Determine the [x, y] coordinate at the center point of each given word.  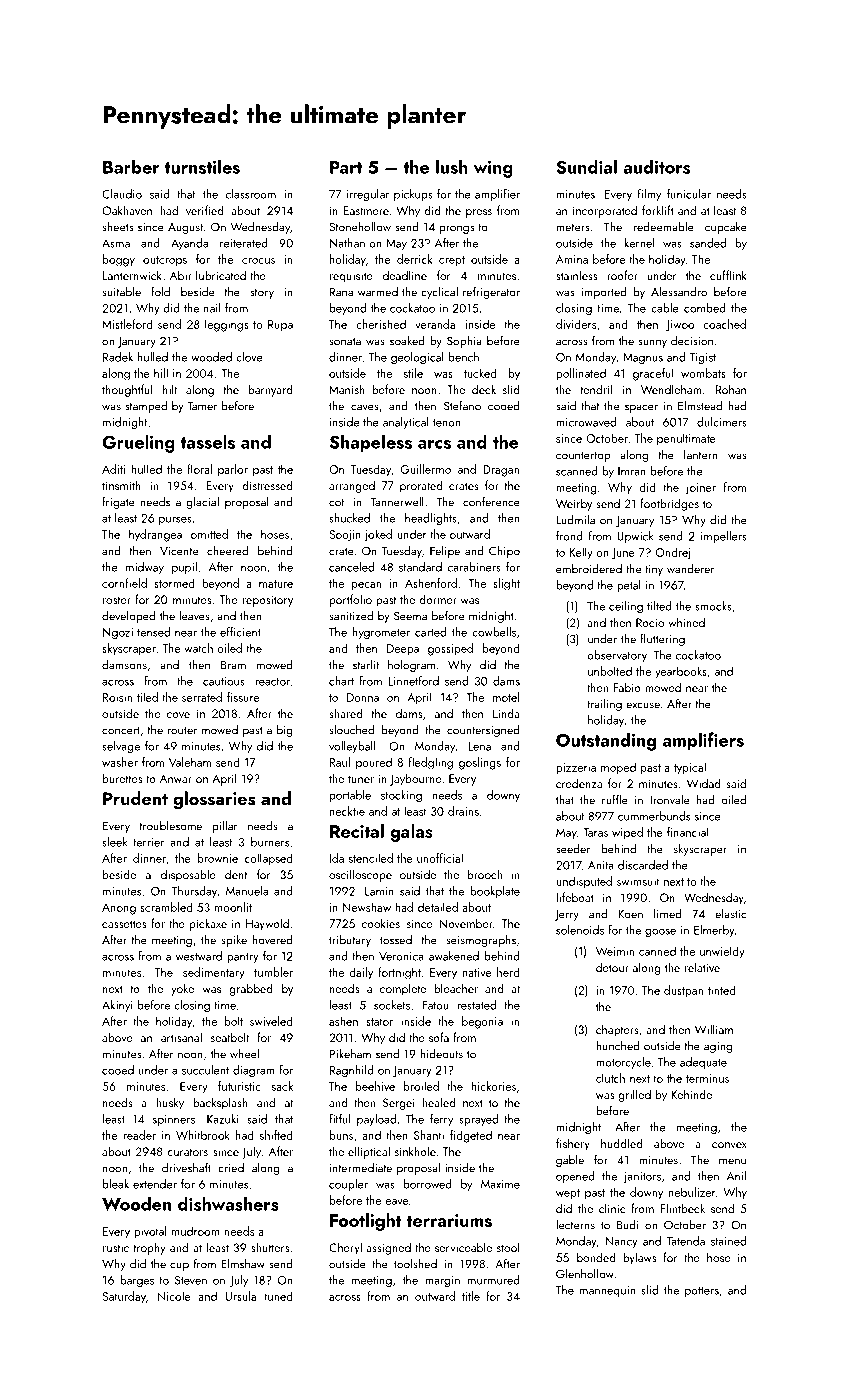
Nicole [174, 1296]
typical [690, 768]
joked [378, 535]
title [471, 1296]
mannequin [607, 1291]
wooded [211, 357]
